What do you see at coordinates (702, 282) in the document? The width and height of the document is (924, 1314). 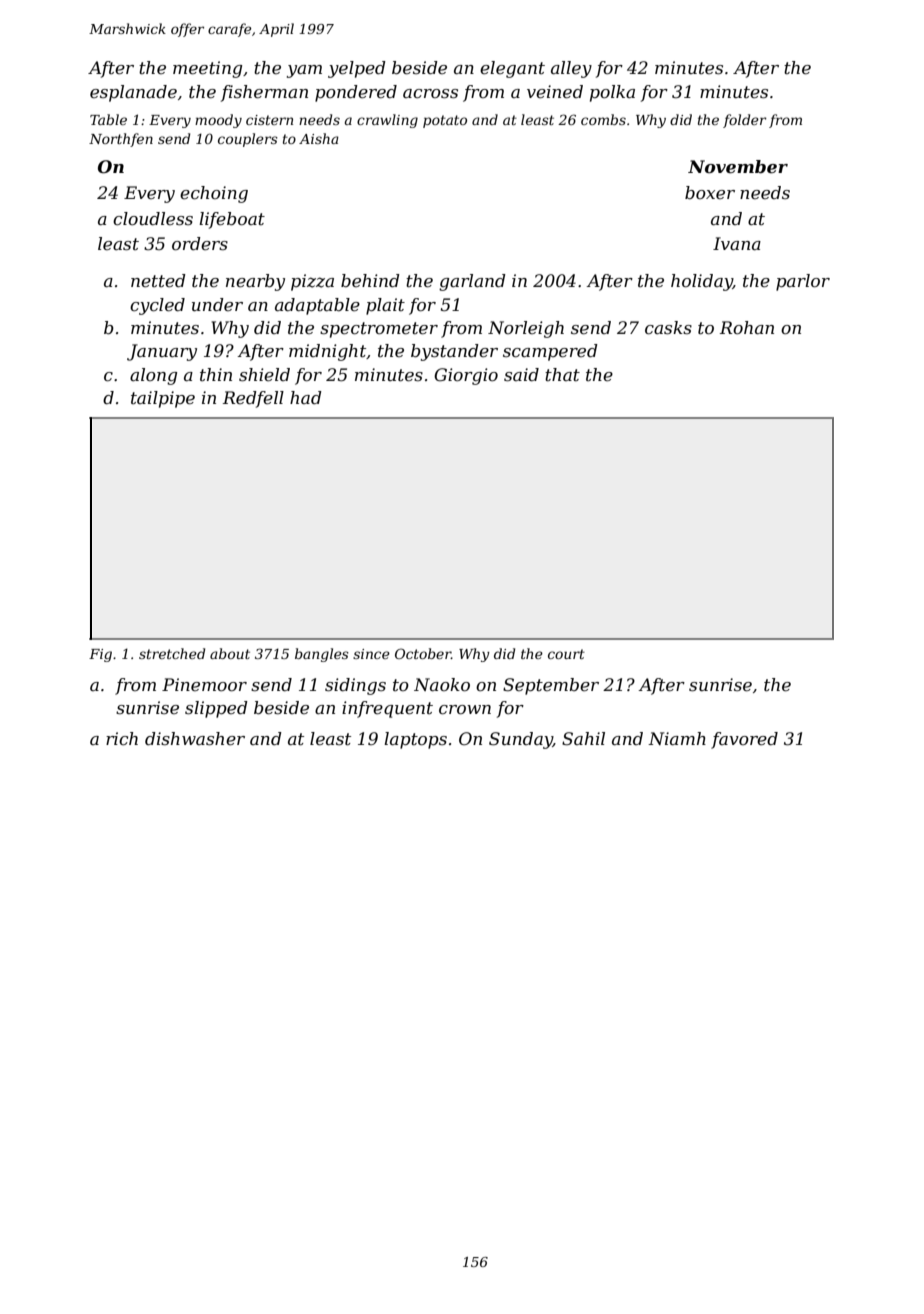 I see `holiday` at bounding box center [702, 282].
